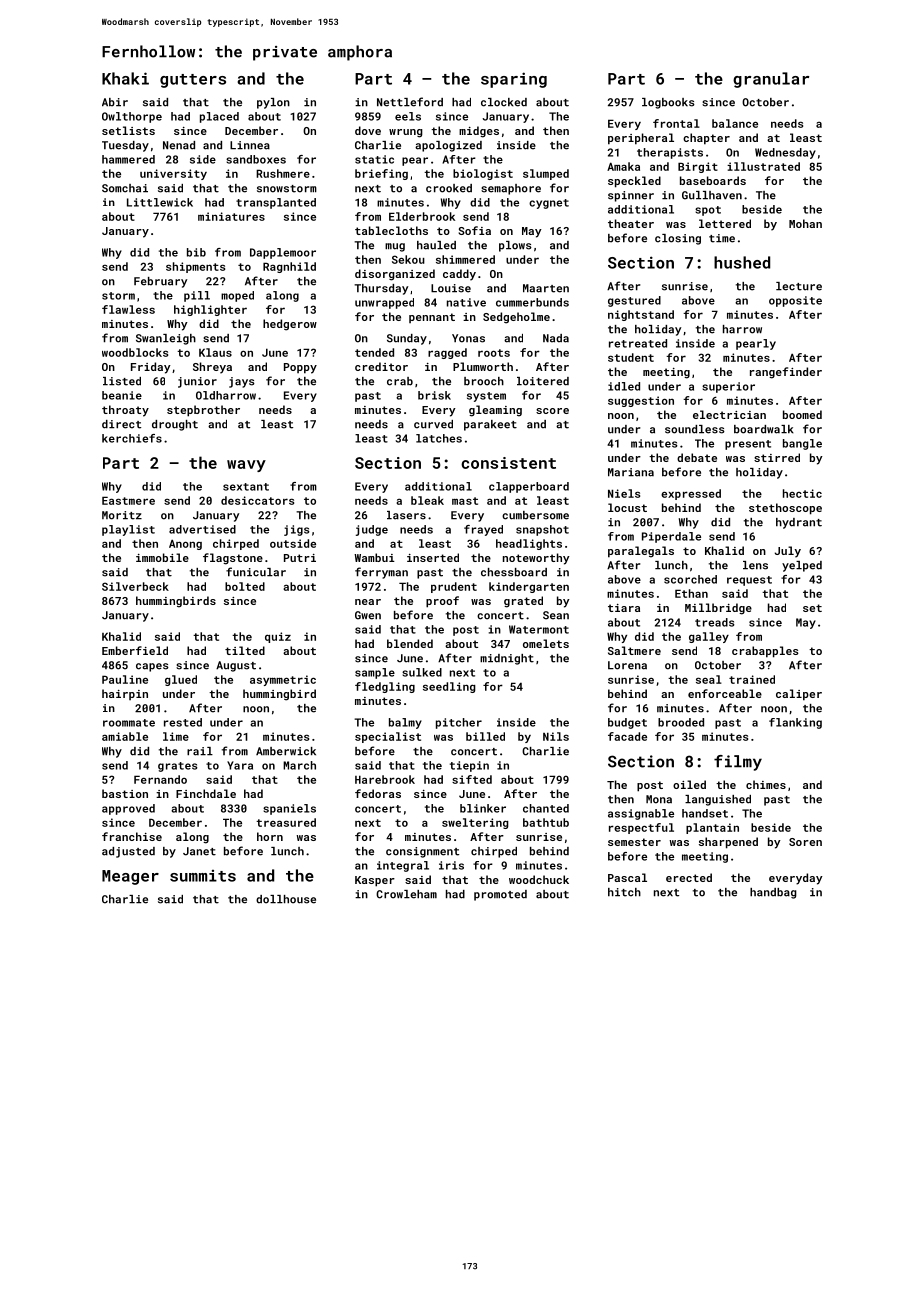  I want to click on gutters, so click(193, 81).
